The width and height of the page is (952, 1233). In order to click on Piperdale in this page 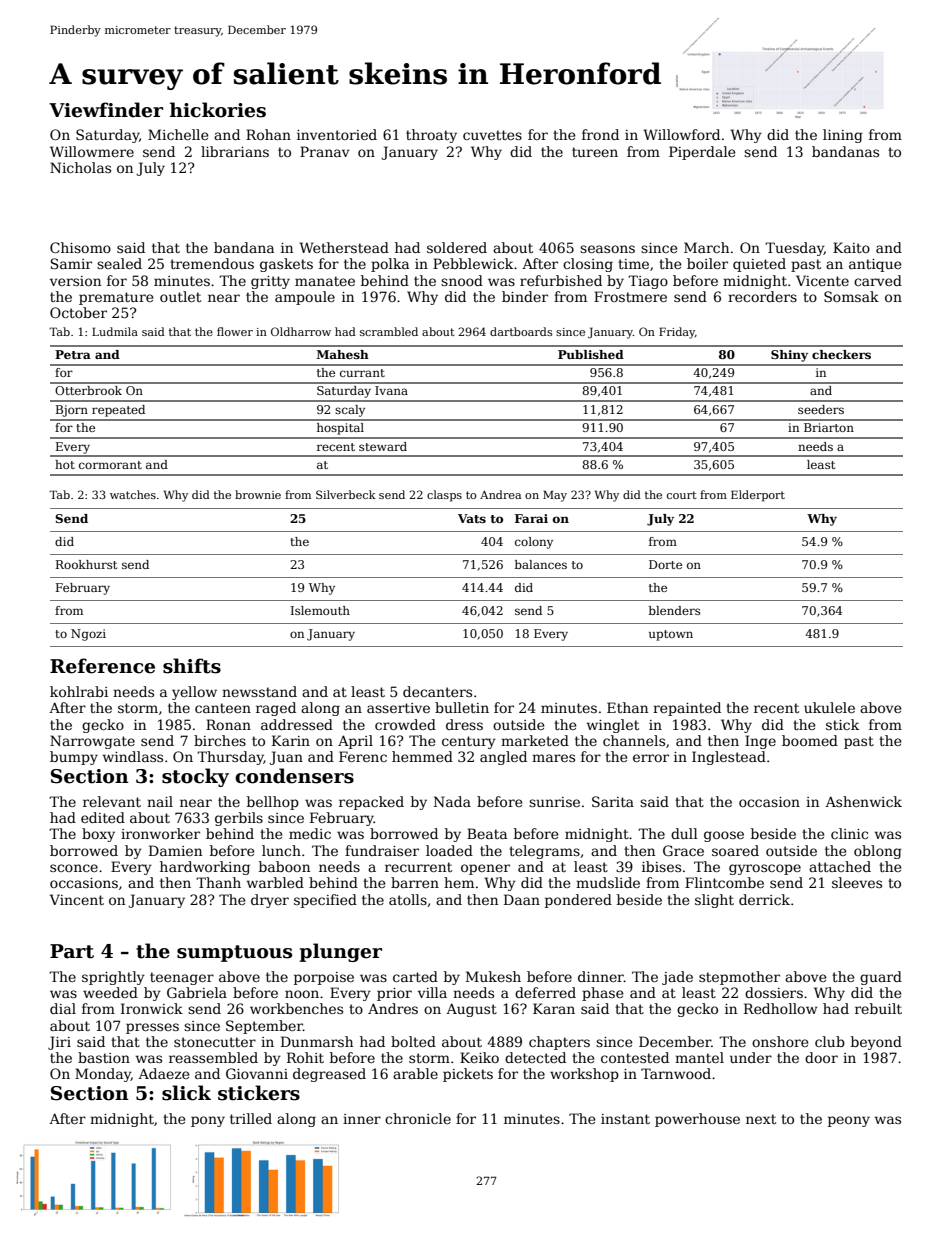, I will do `click(702, 153)`.
